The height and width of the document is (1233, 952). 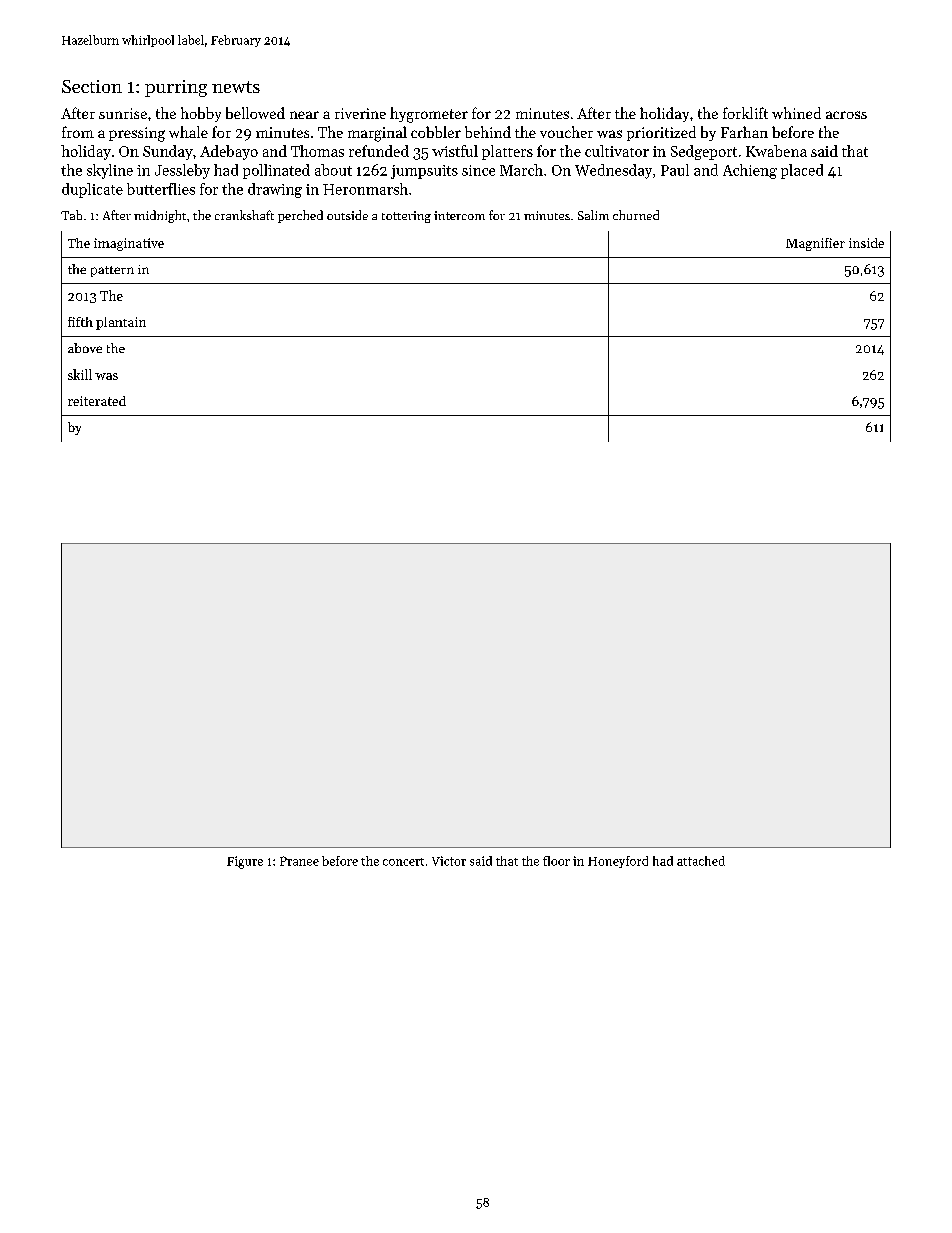 I want to click on attached, so click(x=701, y=861).
